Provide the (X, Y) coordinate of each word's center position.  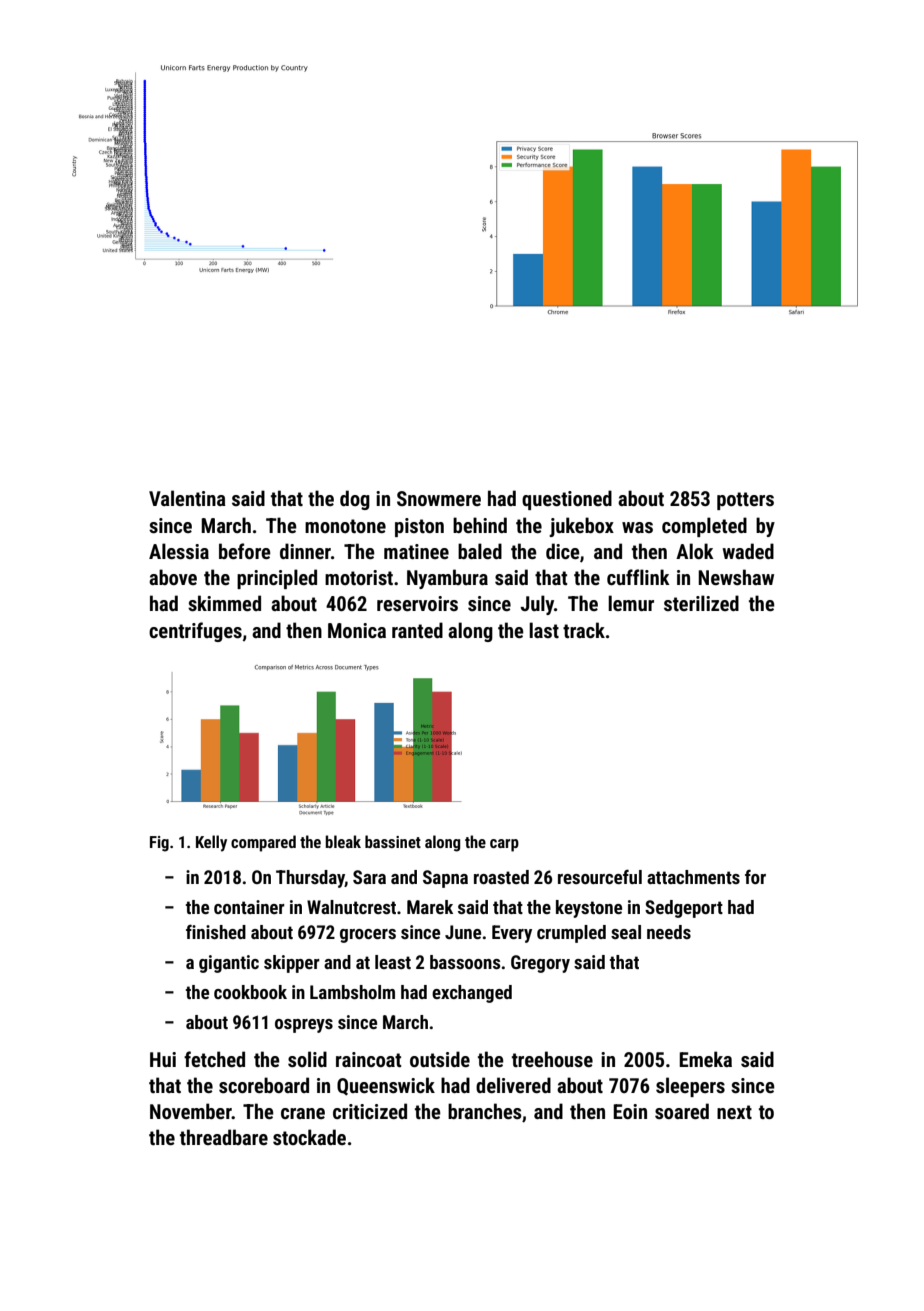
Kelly (211, 843)
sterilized (701, 603)
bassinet (393, 841)
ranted (417, 630)
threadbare (224, 1137)
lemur (631, 603)
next (734, 1112)
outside (440, 1059)
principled (277, 579)
